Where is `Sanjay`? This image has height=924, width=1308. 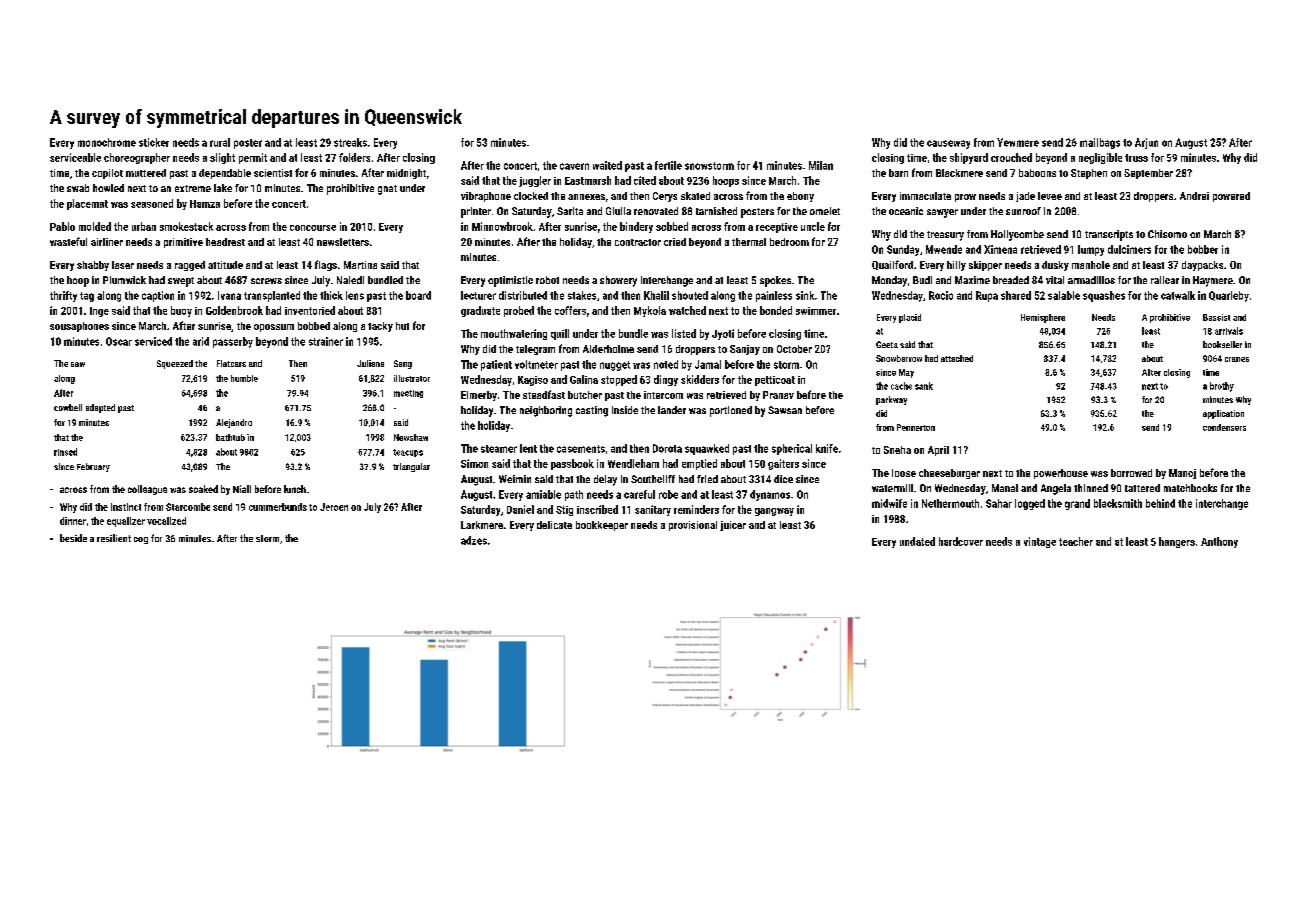
Sanjay is located at coordinates (745, 350).
